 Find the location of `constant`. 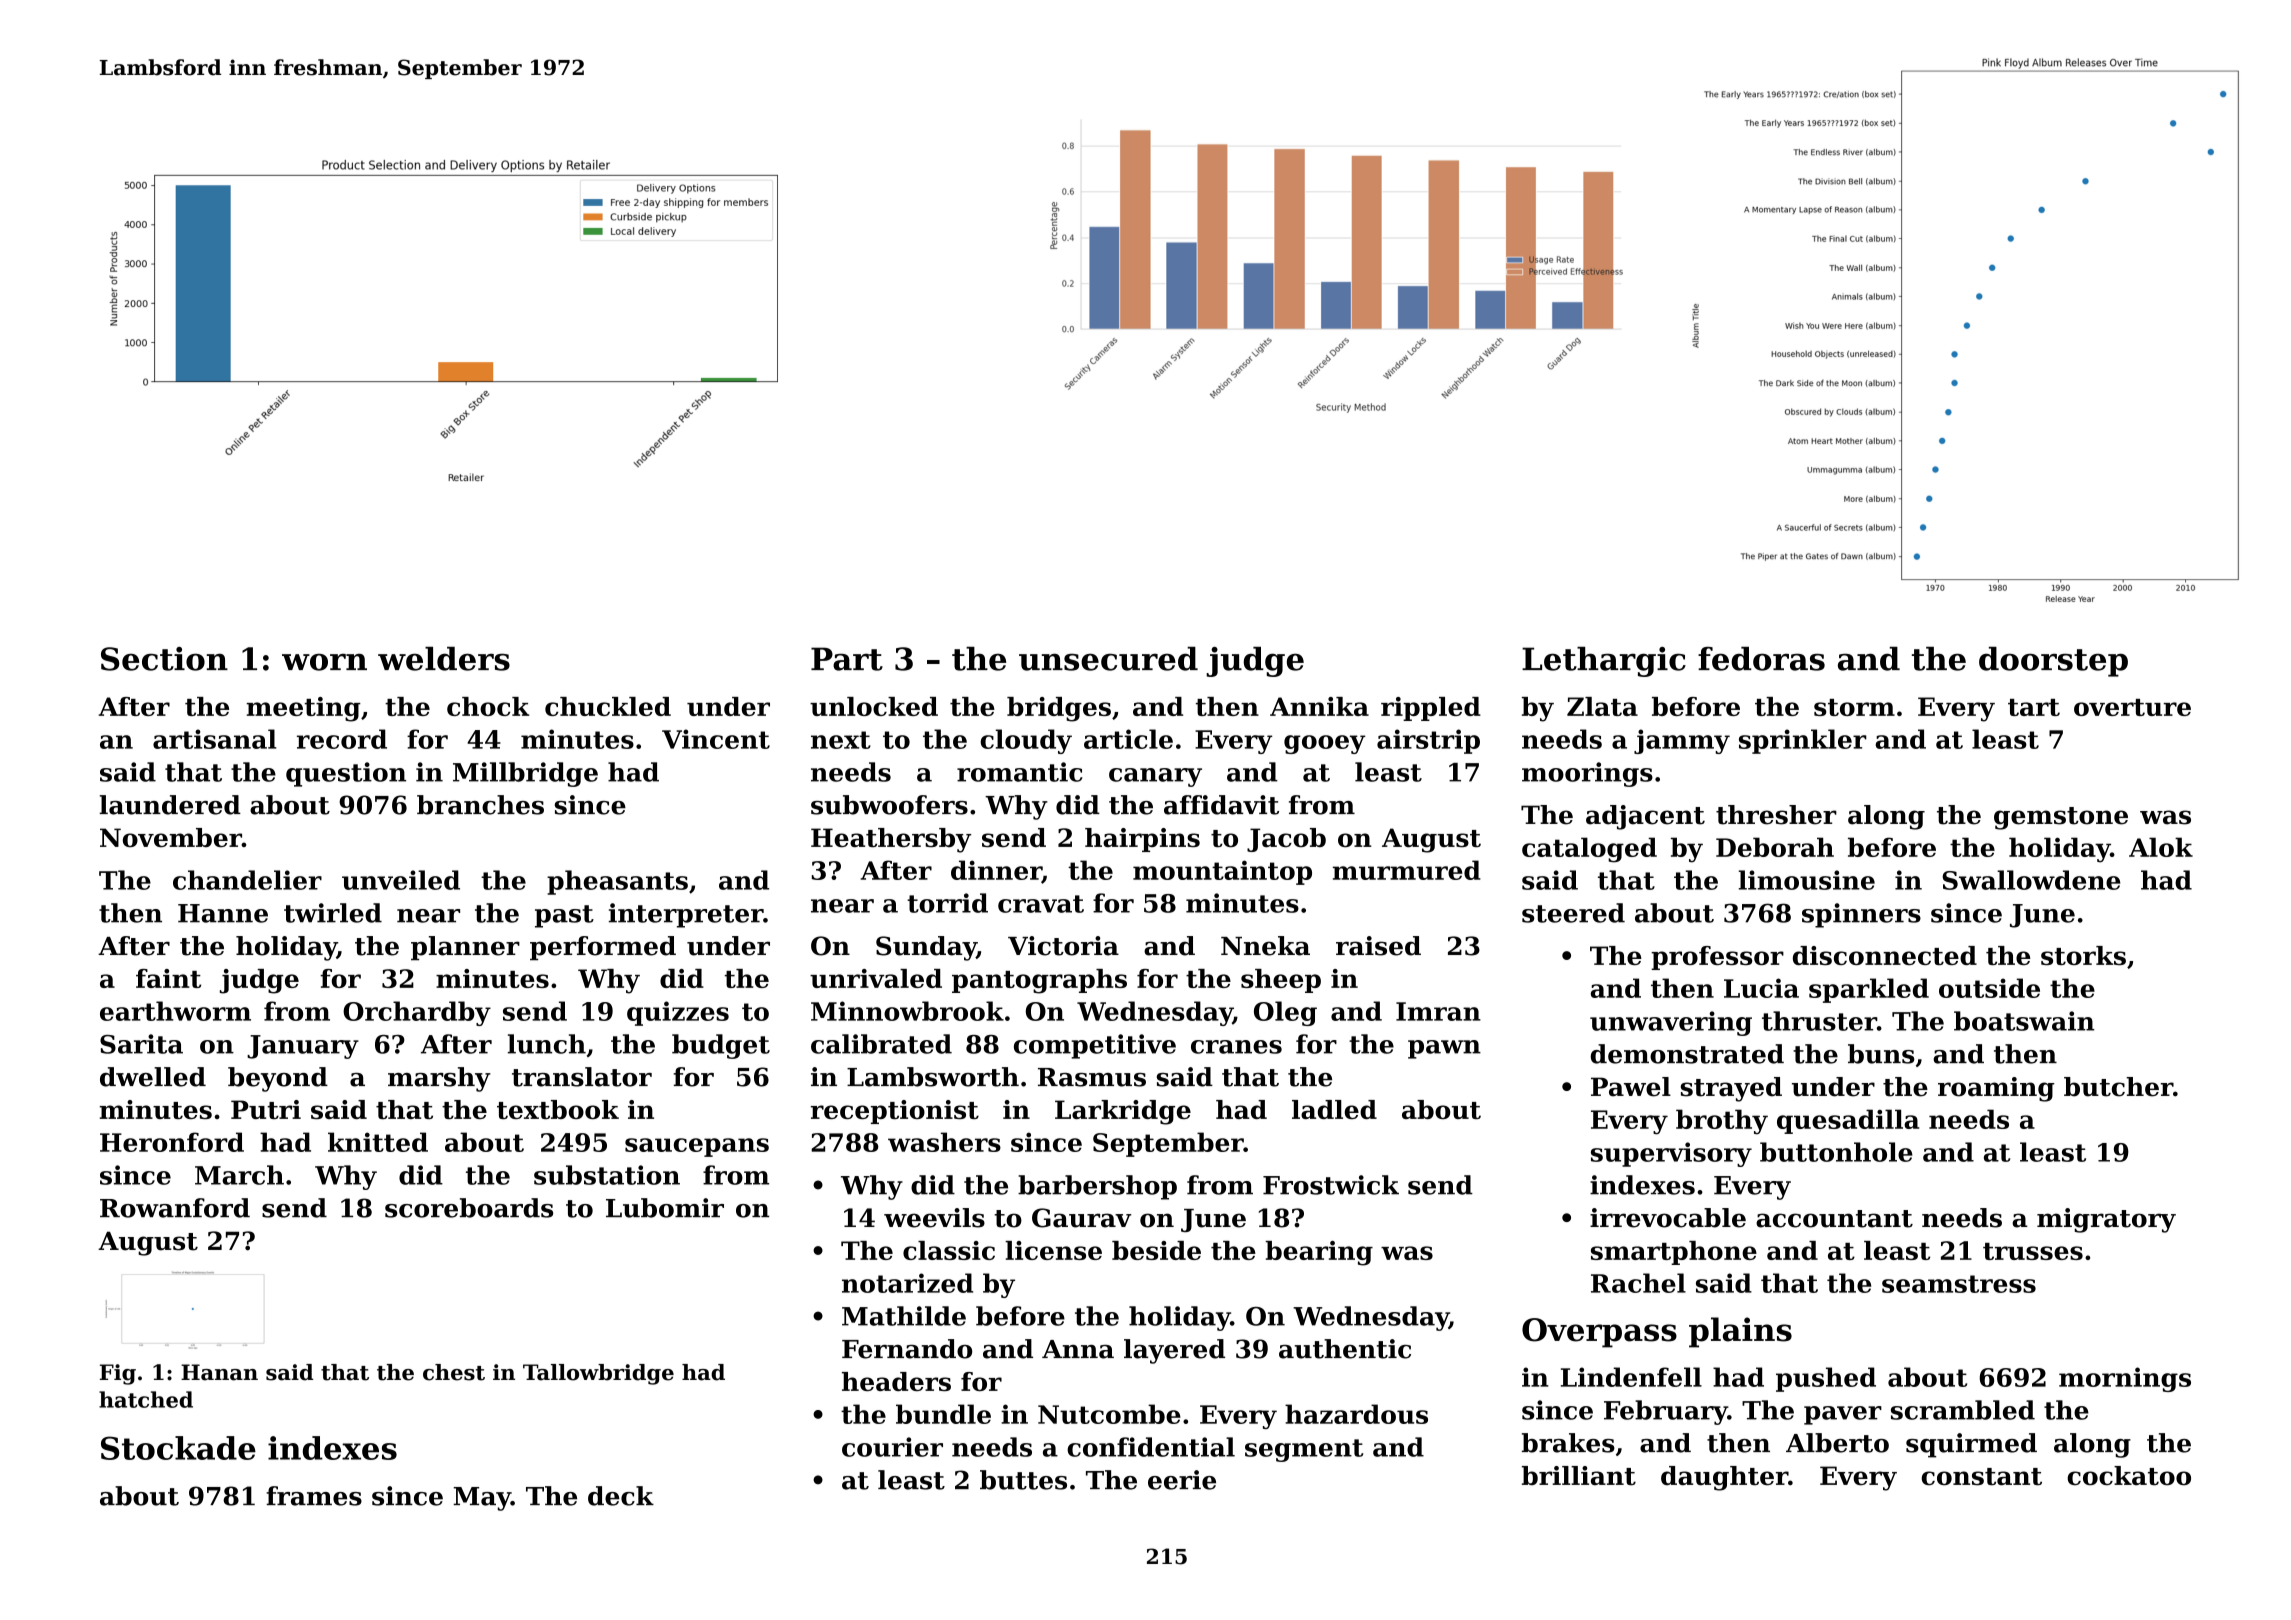

constant is located at coordinates (1981, 1477).
